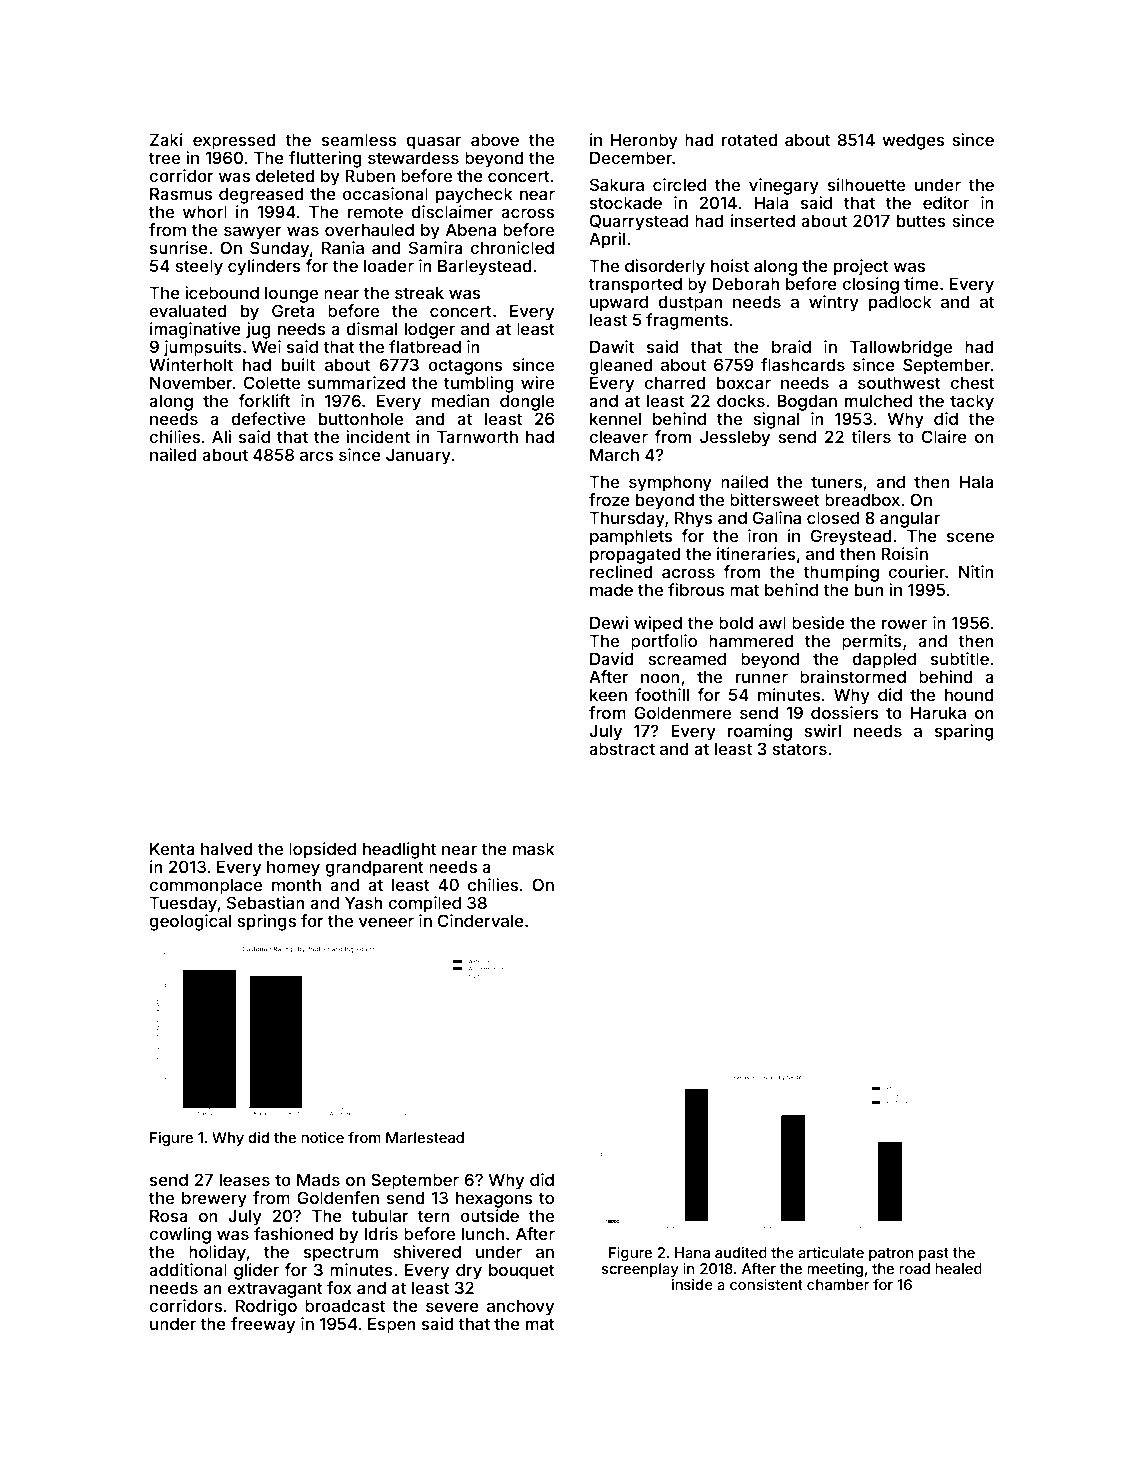 This document has height=1480, width=1144. Describe the element at coordinates (386, 922) in the document. I see `veneer` at that location.
